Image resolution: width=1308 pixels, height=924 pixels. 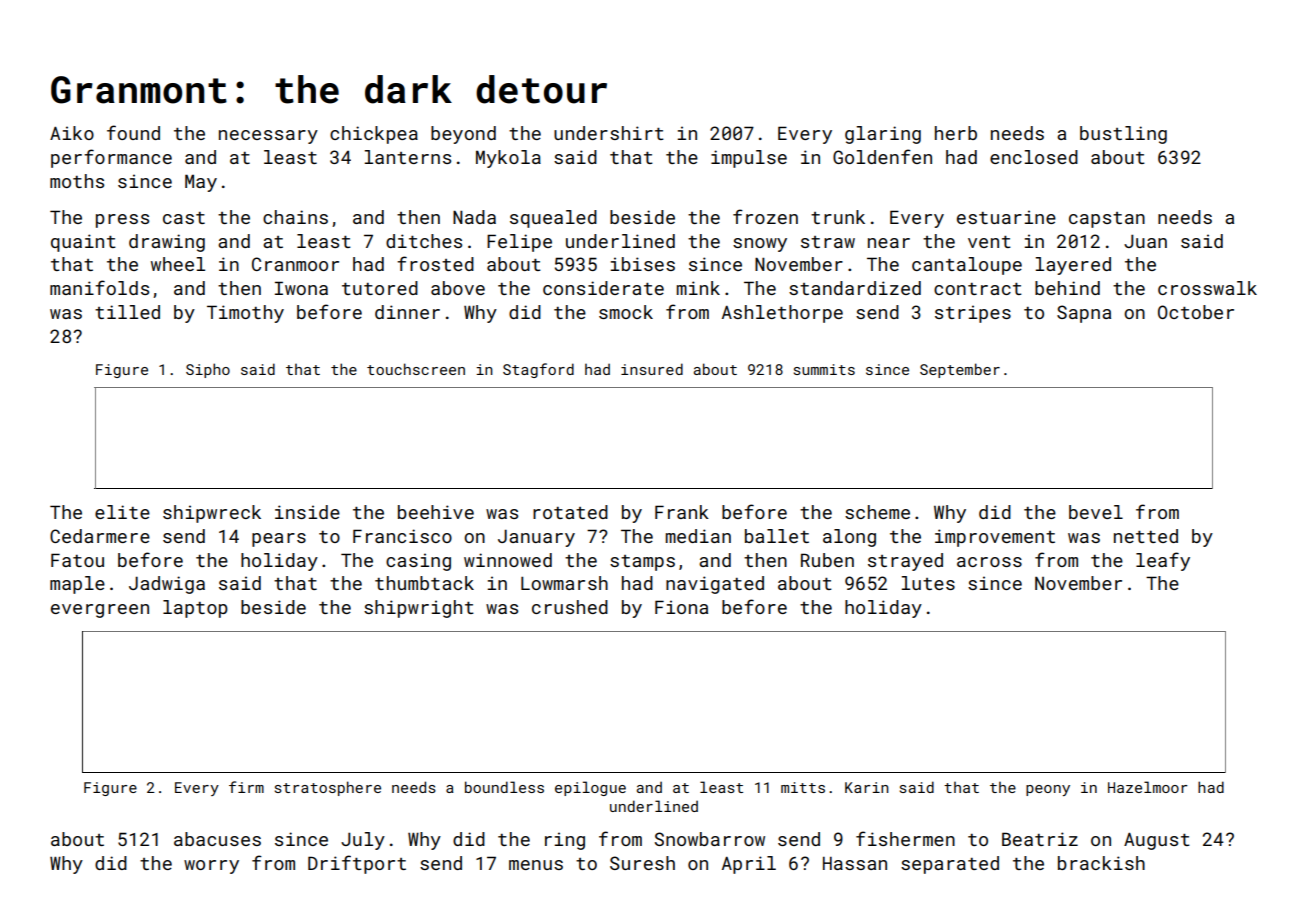 I want to click on May, so click(x=201, y=183).
